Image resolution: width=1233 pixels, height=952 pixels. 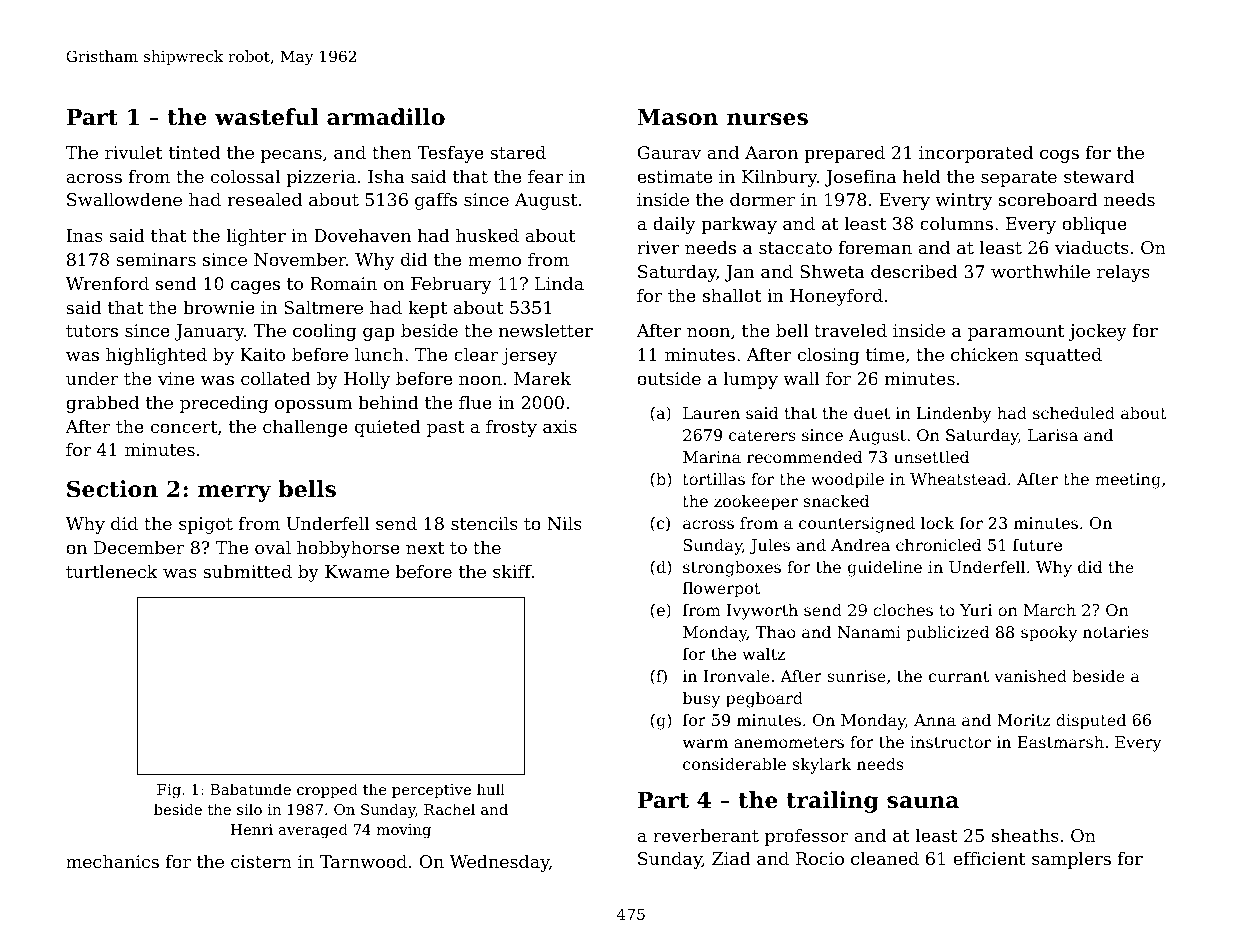 What do you see at coordinates (1074, 413) in the page?
I see `scheduled` at bounding box center [1074, 413].
